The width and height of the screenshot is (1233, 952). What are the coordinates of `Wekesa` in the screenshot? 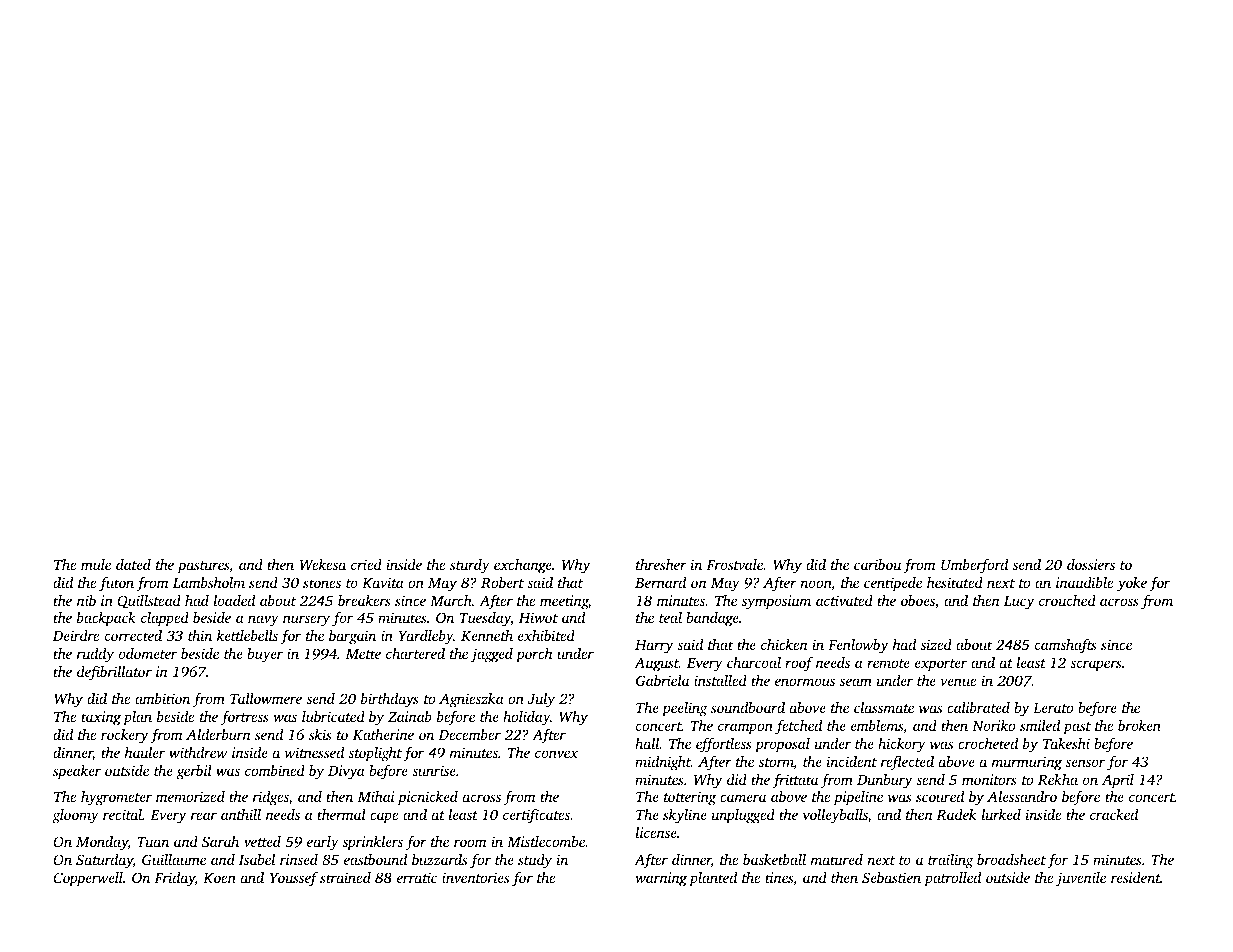 It's located at (323, 564).
